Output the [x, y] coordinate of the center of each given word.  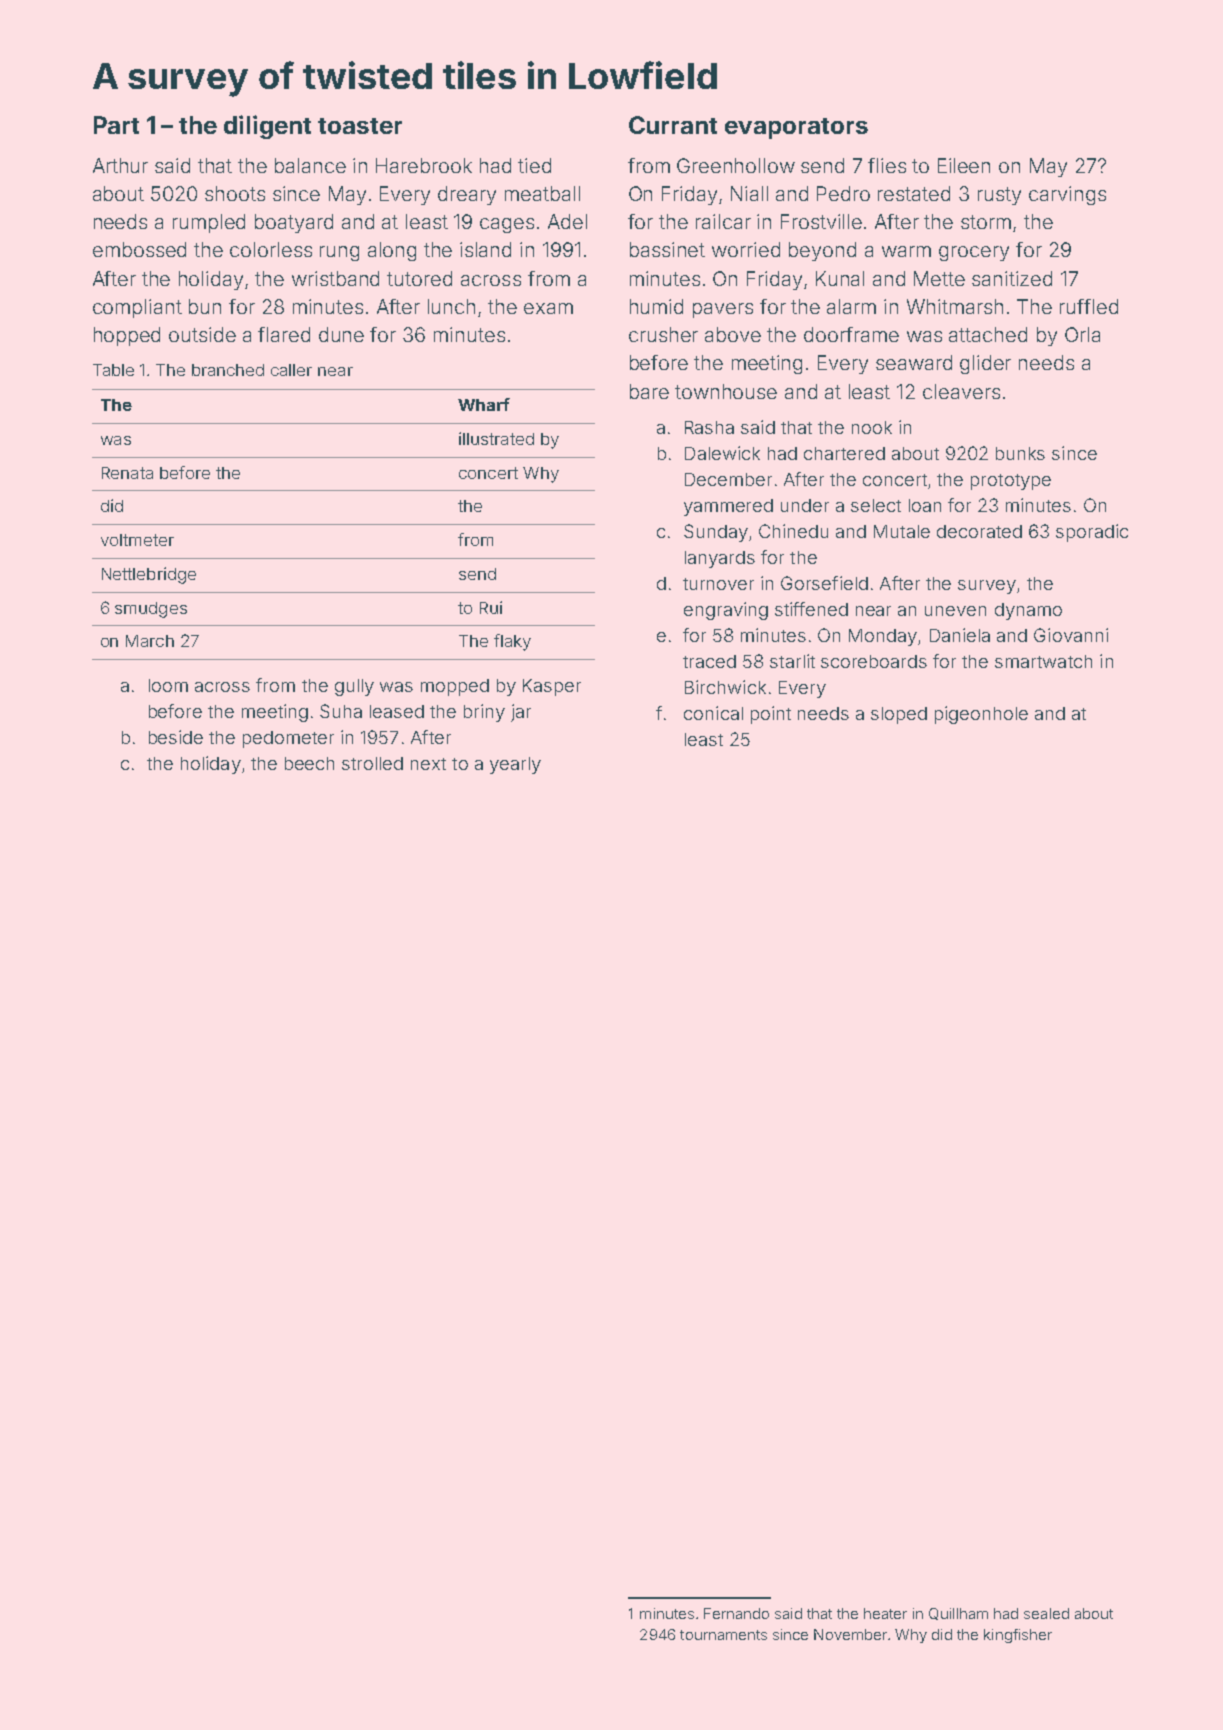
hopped [127, 336]
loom [168, 685]
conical [713, 713]
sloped [899, 715]
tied [534, 165]
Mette [939, 278]
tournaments [723, 1635]
